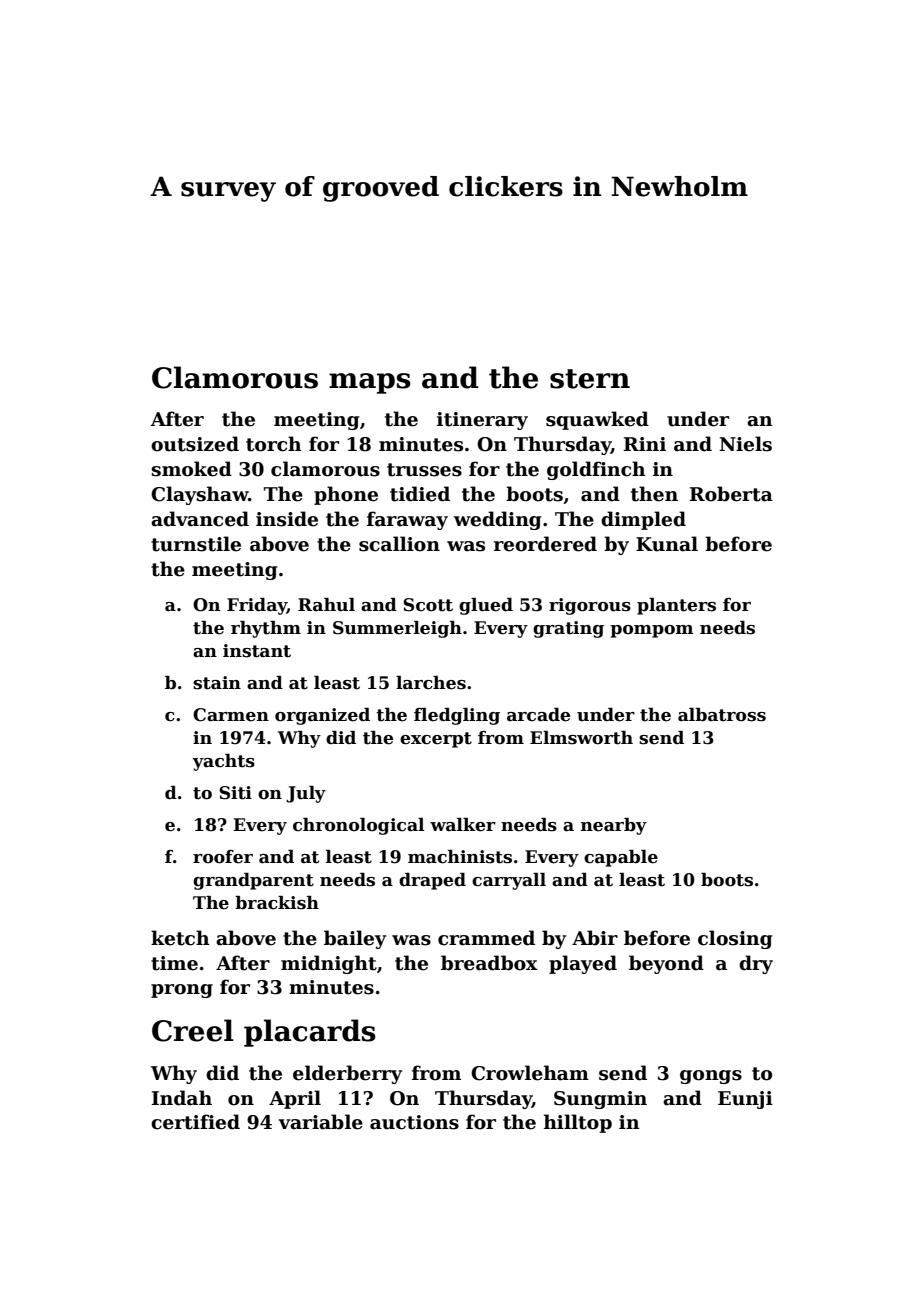 This page has width=924, height=1311. Describe the element at coordinates (745, 444) in the page. I see `Niels` at that location.
